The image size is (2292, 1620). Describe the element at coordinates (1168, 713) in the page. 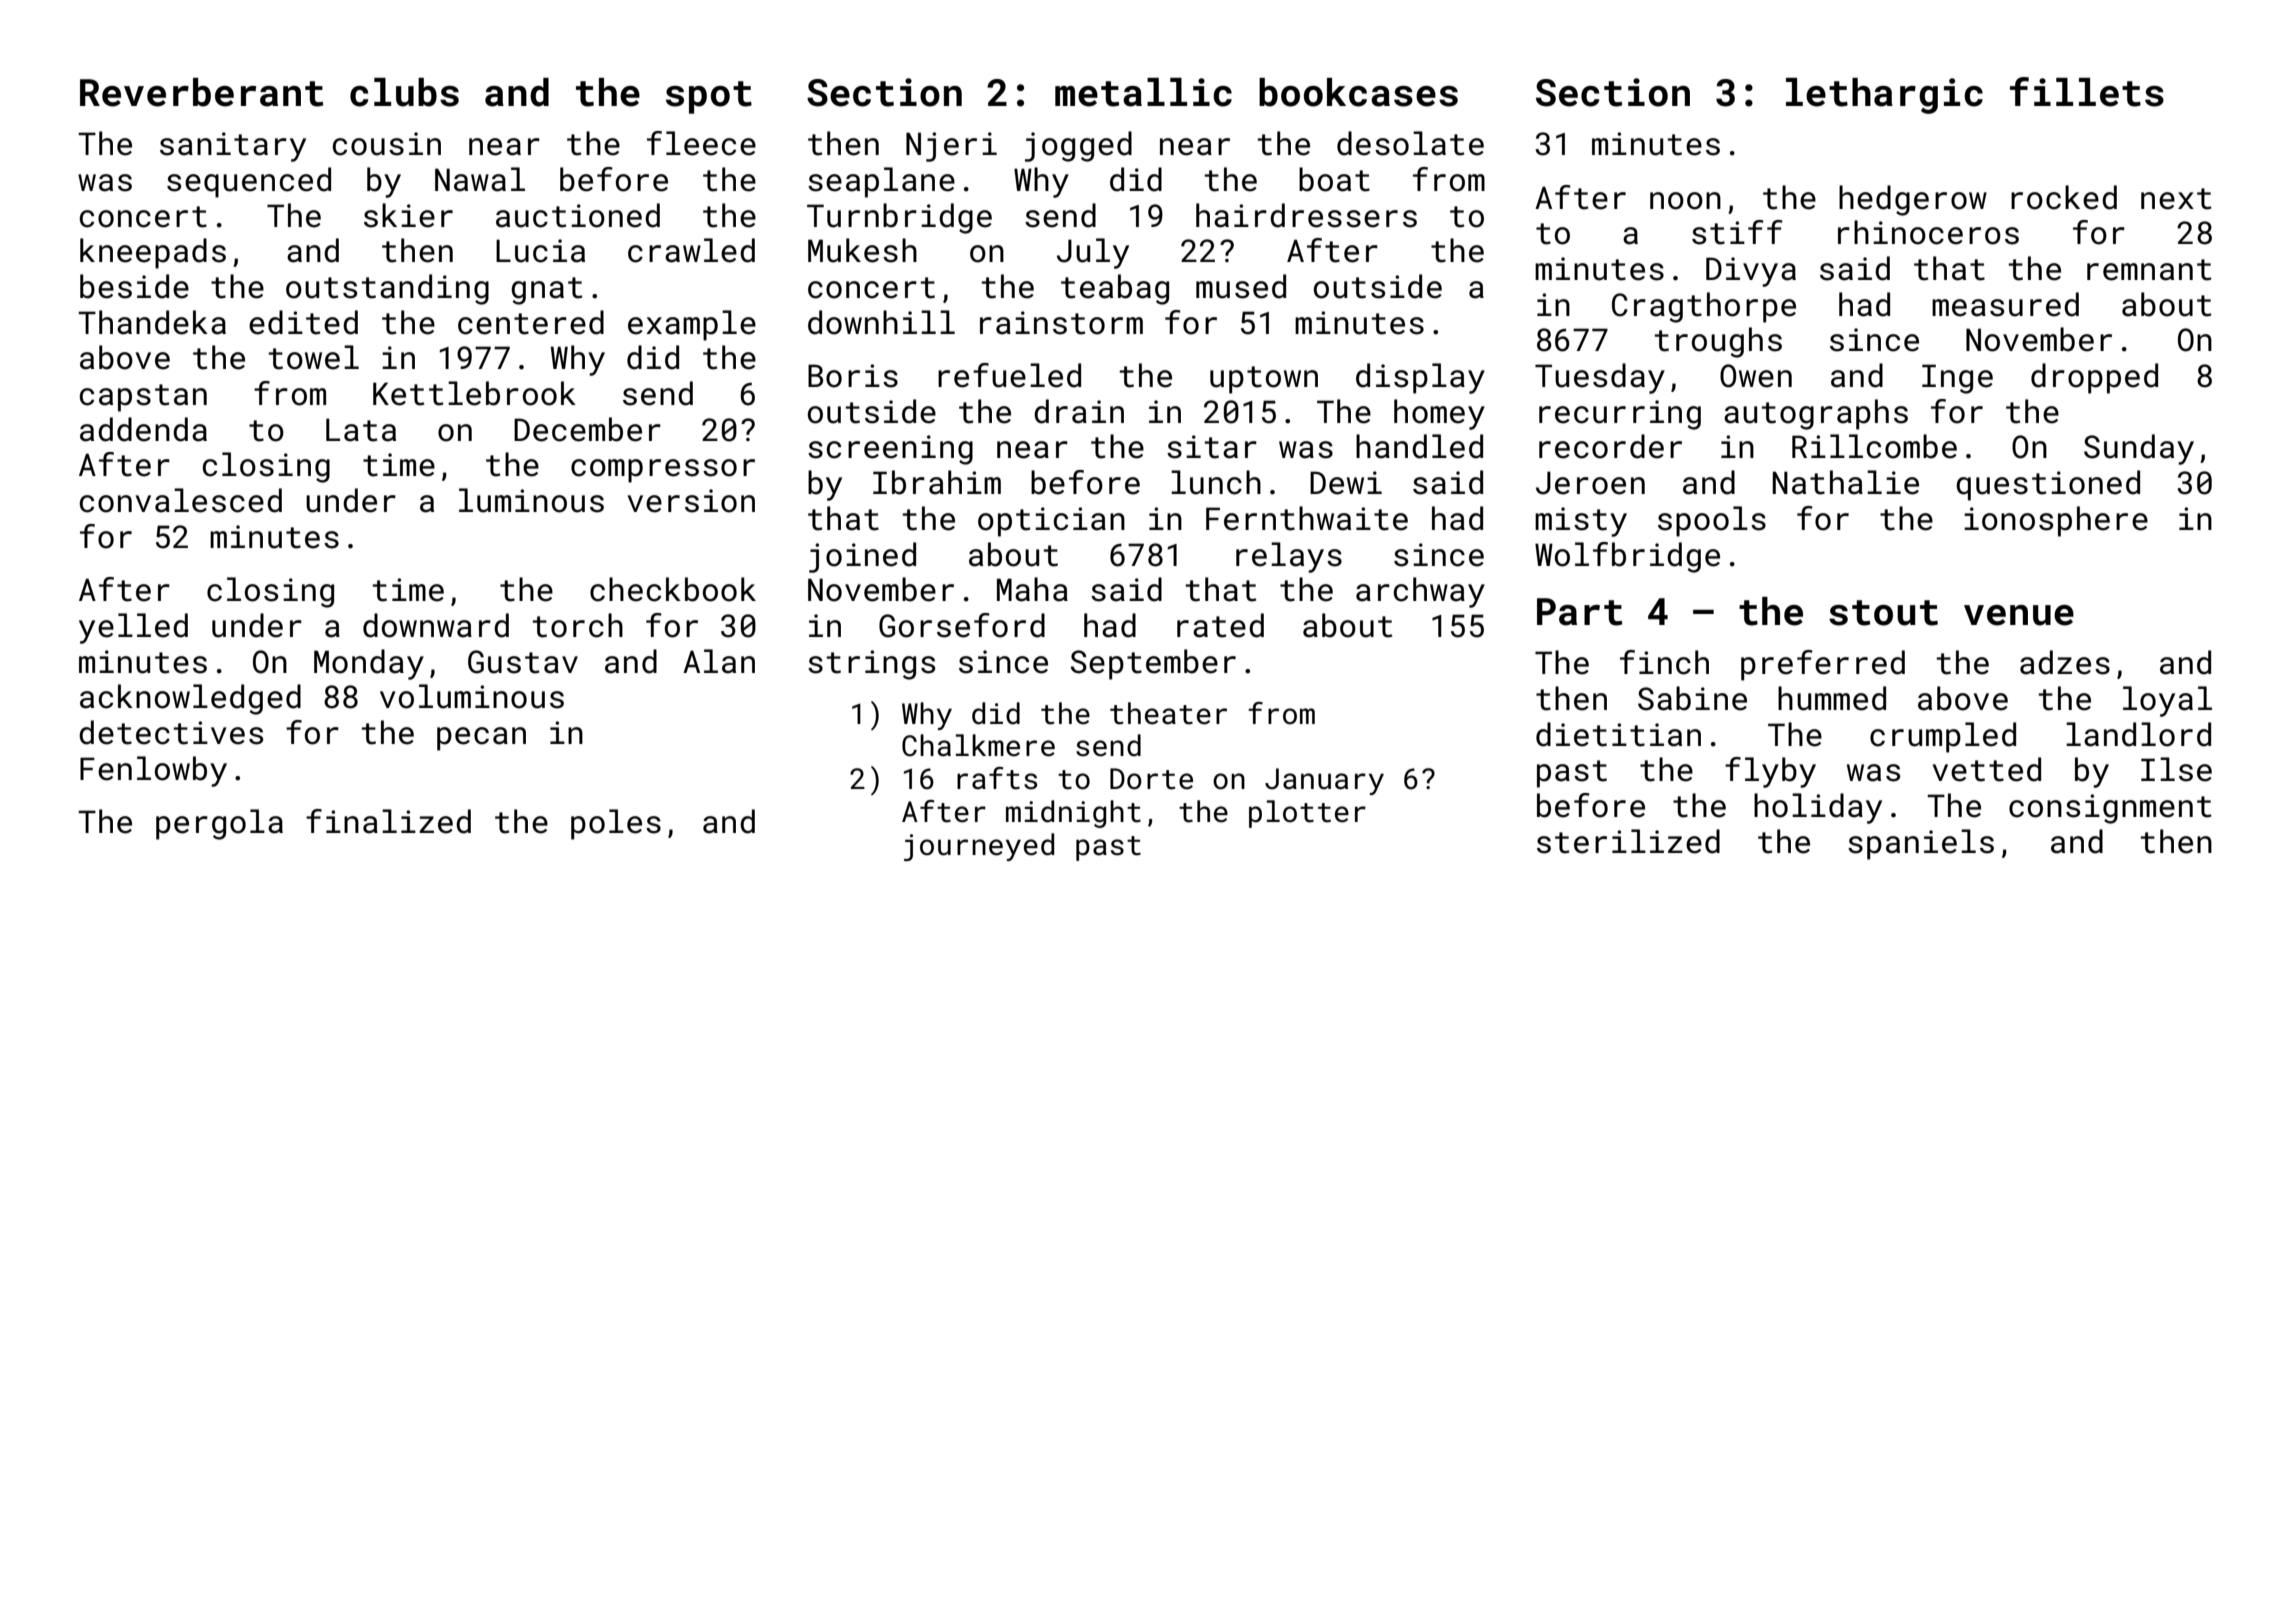

I see `theater` at that location.
